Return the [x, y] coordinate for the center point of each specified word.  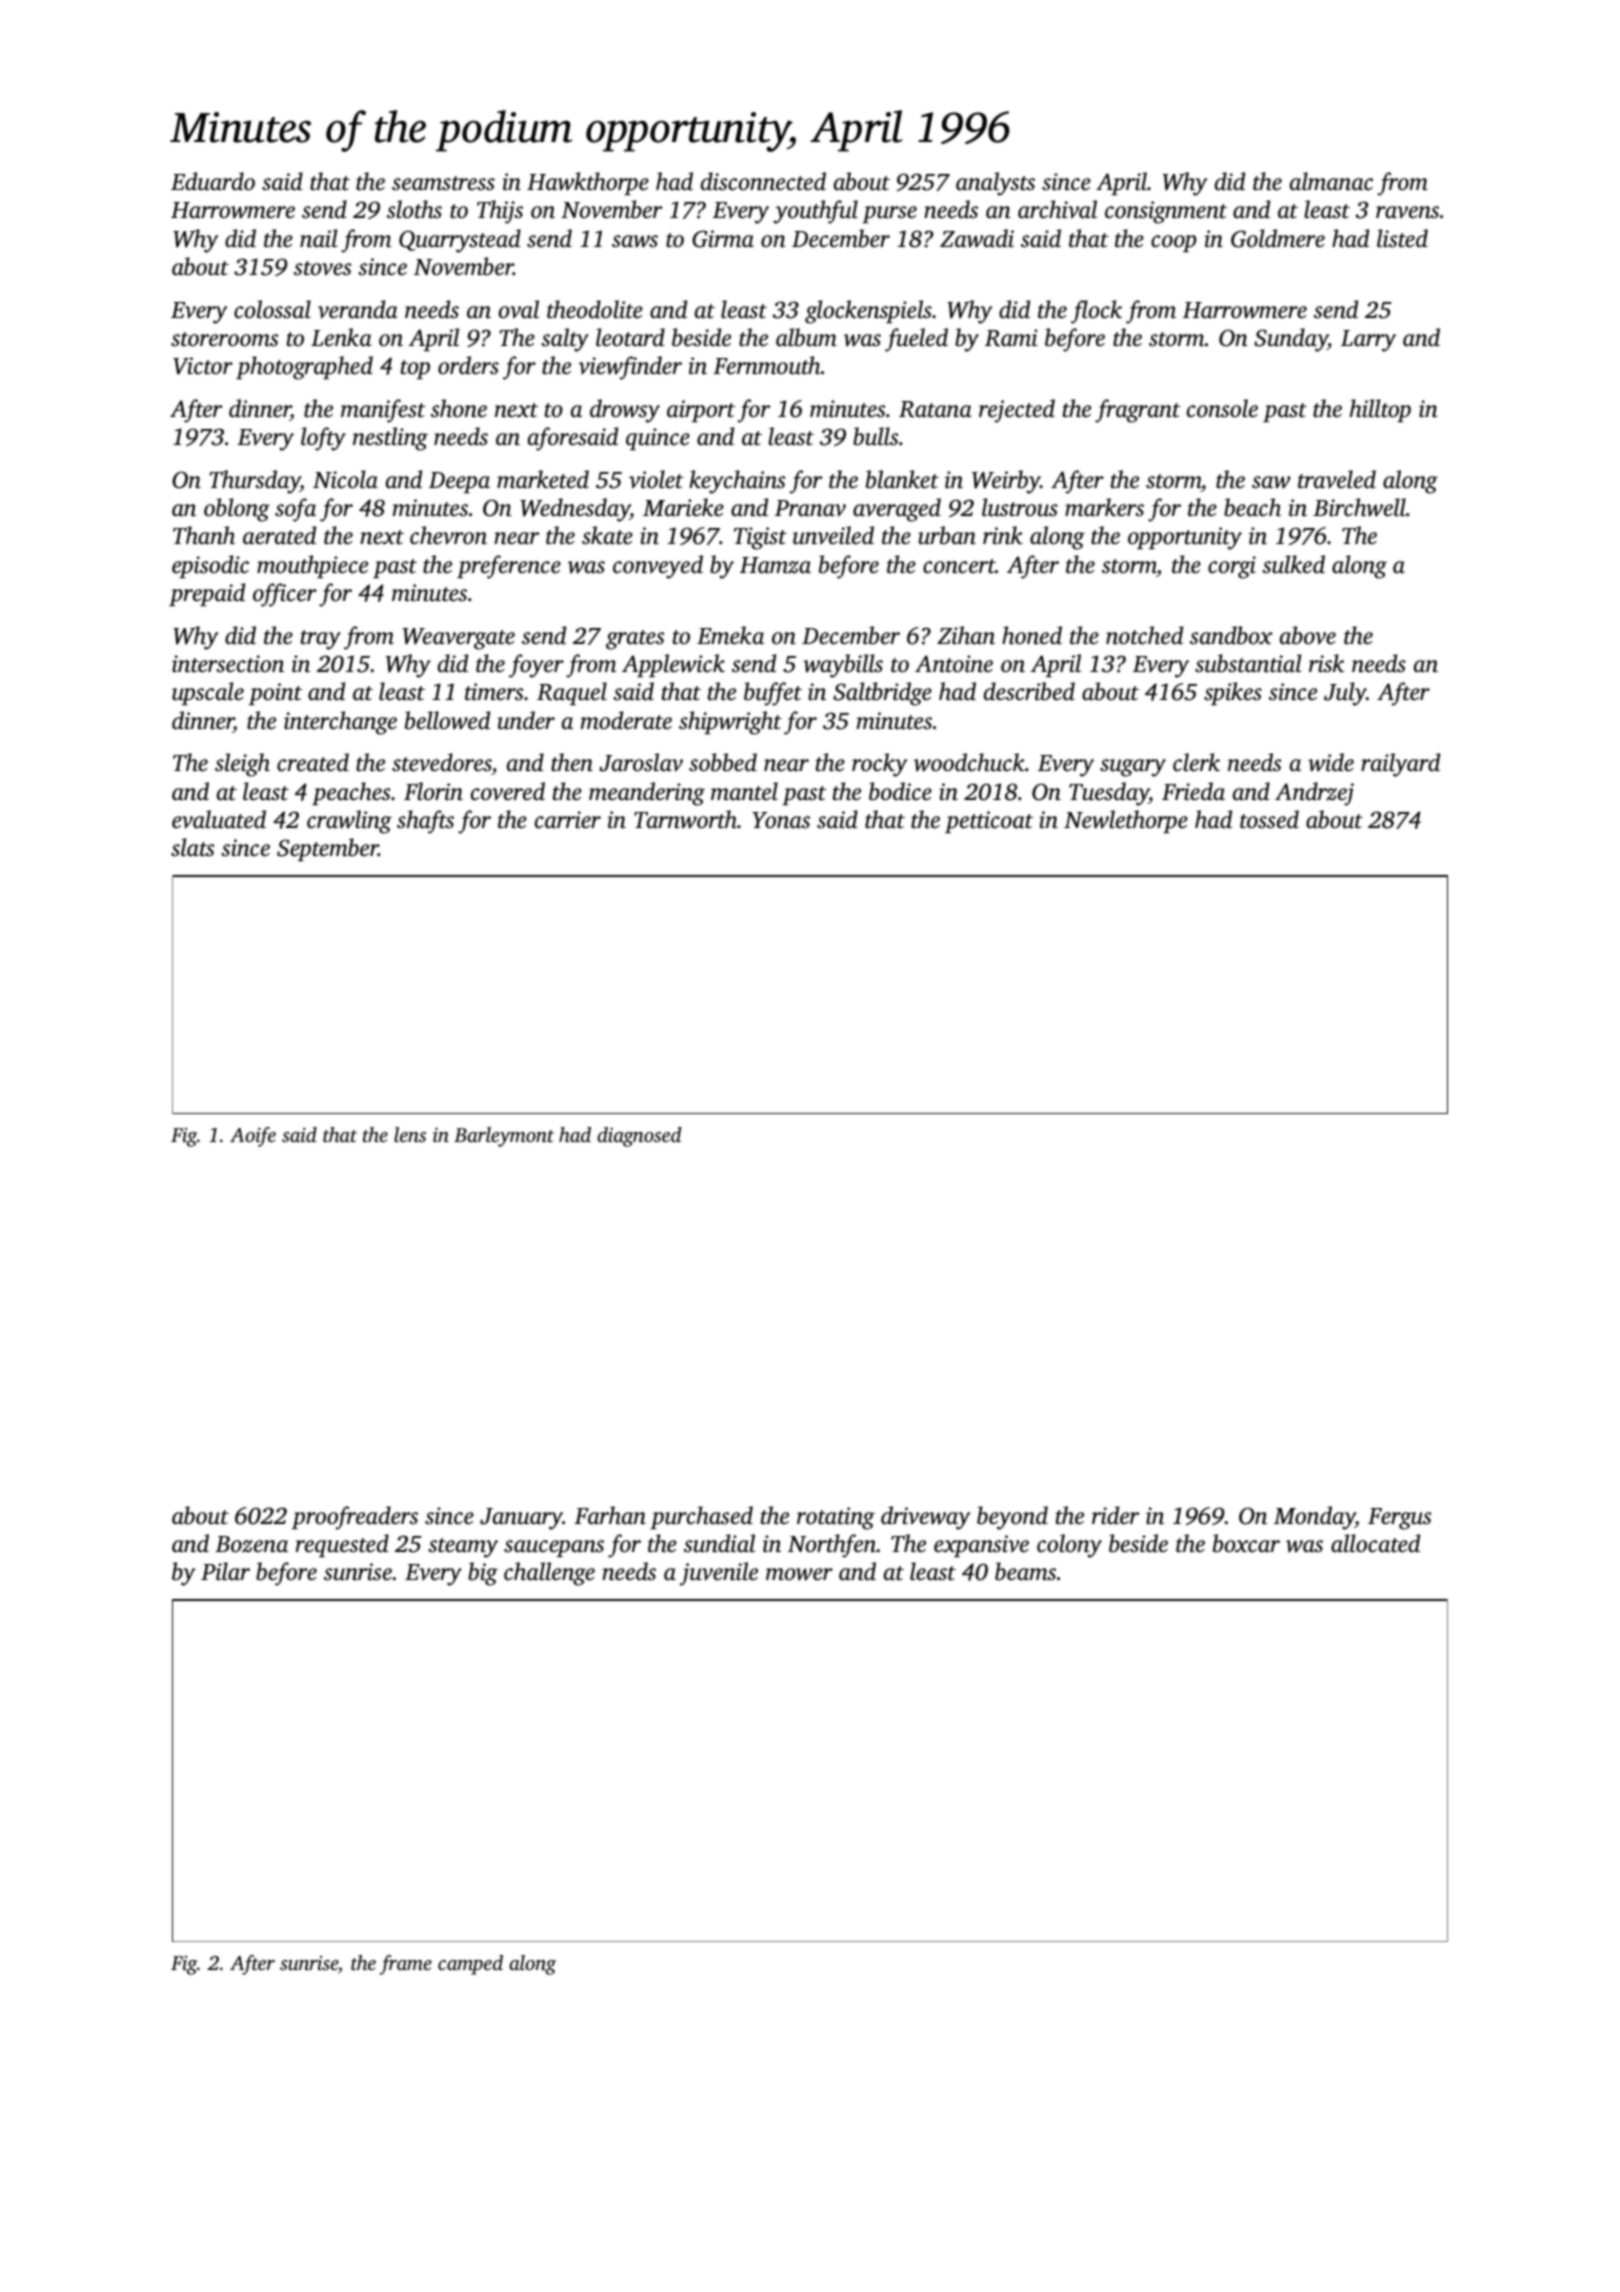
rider [1115, 1515]
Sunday [1291, 340]
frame [405, 1965]
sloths [414, 209]
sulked [1293, 564]
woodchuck [969, 762]
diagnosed [639, 1137]
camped [470, 1965]
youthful [815, 212]
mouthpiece [312, 566]
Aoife [253, 1137]
